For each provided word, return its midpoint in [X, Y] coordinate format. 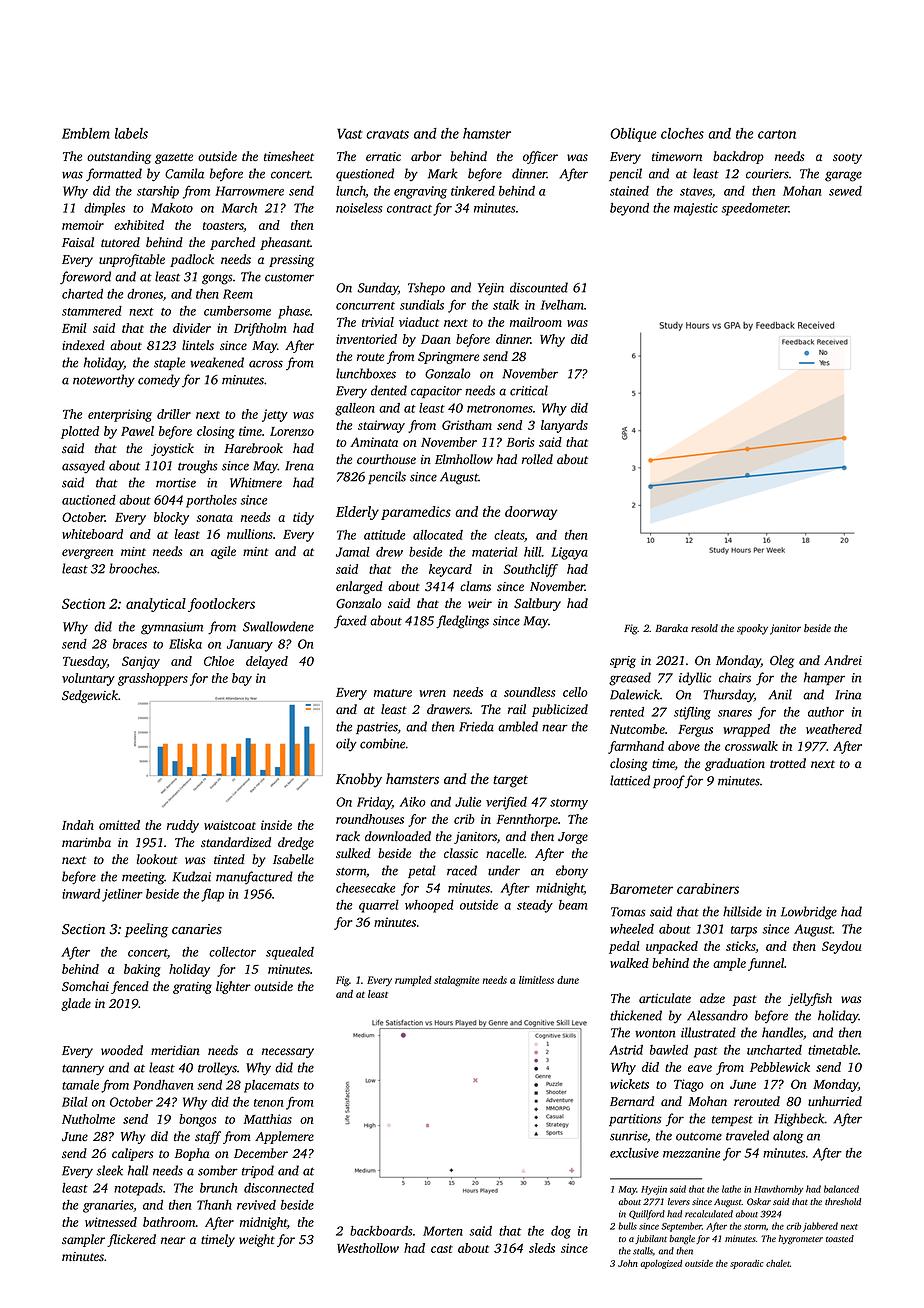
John [628, 1263]
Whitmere [256, 482]
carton [777, 134]
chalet [778, 1263]
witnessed [111, 1222]
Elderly [357, 513]
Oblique [633, 135]
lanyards [564, 426]
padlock [192, 260]
